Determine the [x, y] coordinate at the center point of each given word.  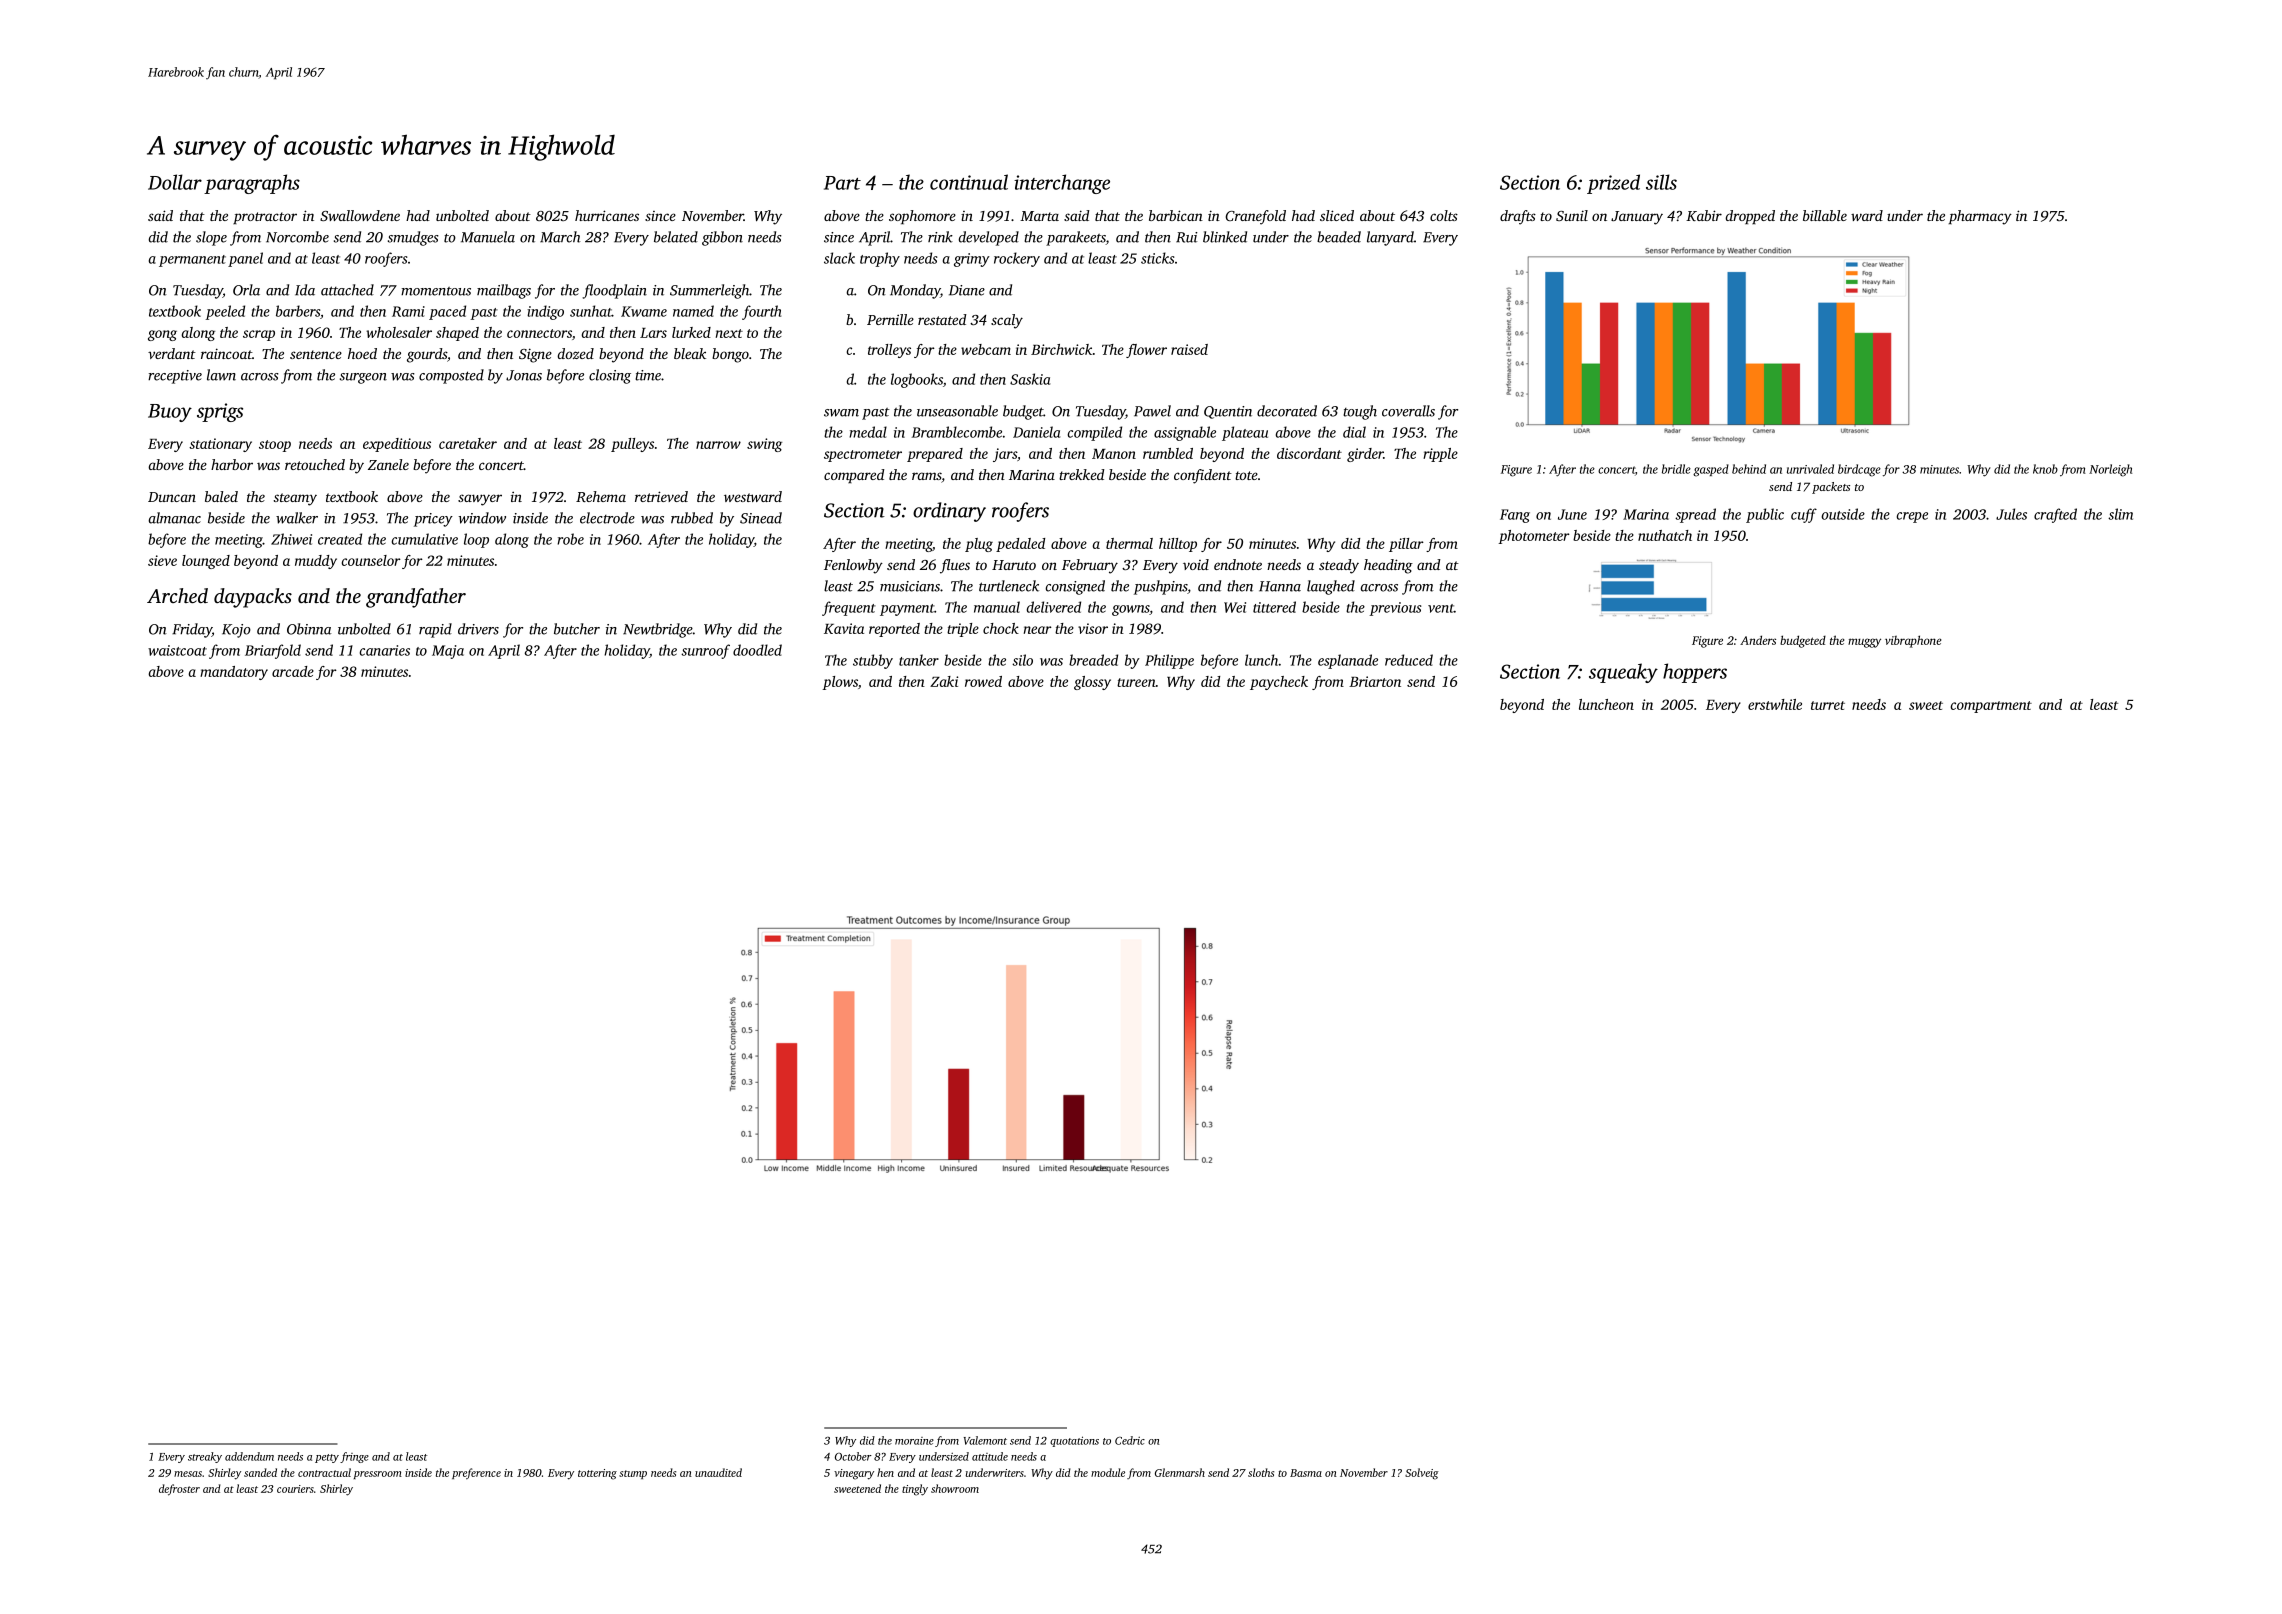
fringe [354, 1457]
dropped [1750, 217]
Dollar [175, 182]
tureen [1136, 682]
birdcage [1859, 470]
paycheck [1279, 683]
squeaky [1623, 673]
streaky [205, 1457]
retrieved [661, 496]
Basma [1306, 1473]
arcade [293, 671]
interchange [1062, 184]
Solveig [1422, 1474]
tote [1246, 475]
